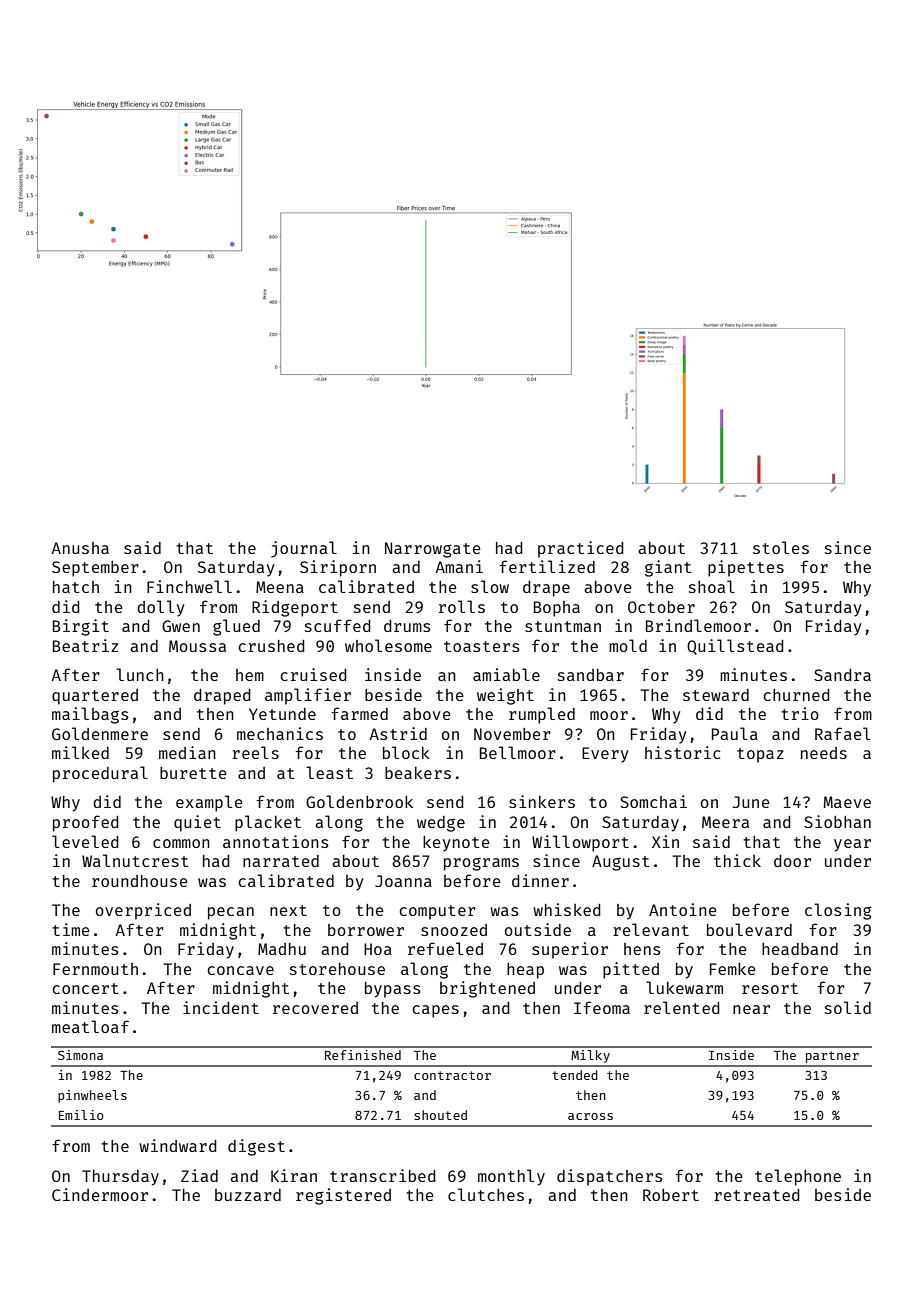  I want to click on closing, so click(838, 911).
